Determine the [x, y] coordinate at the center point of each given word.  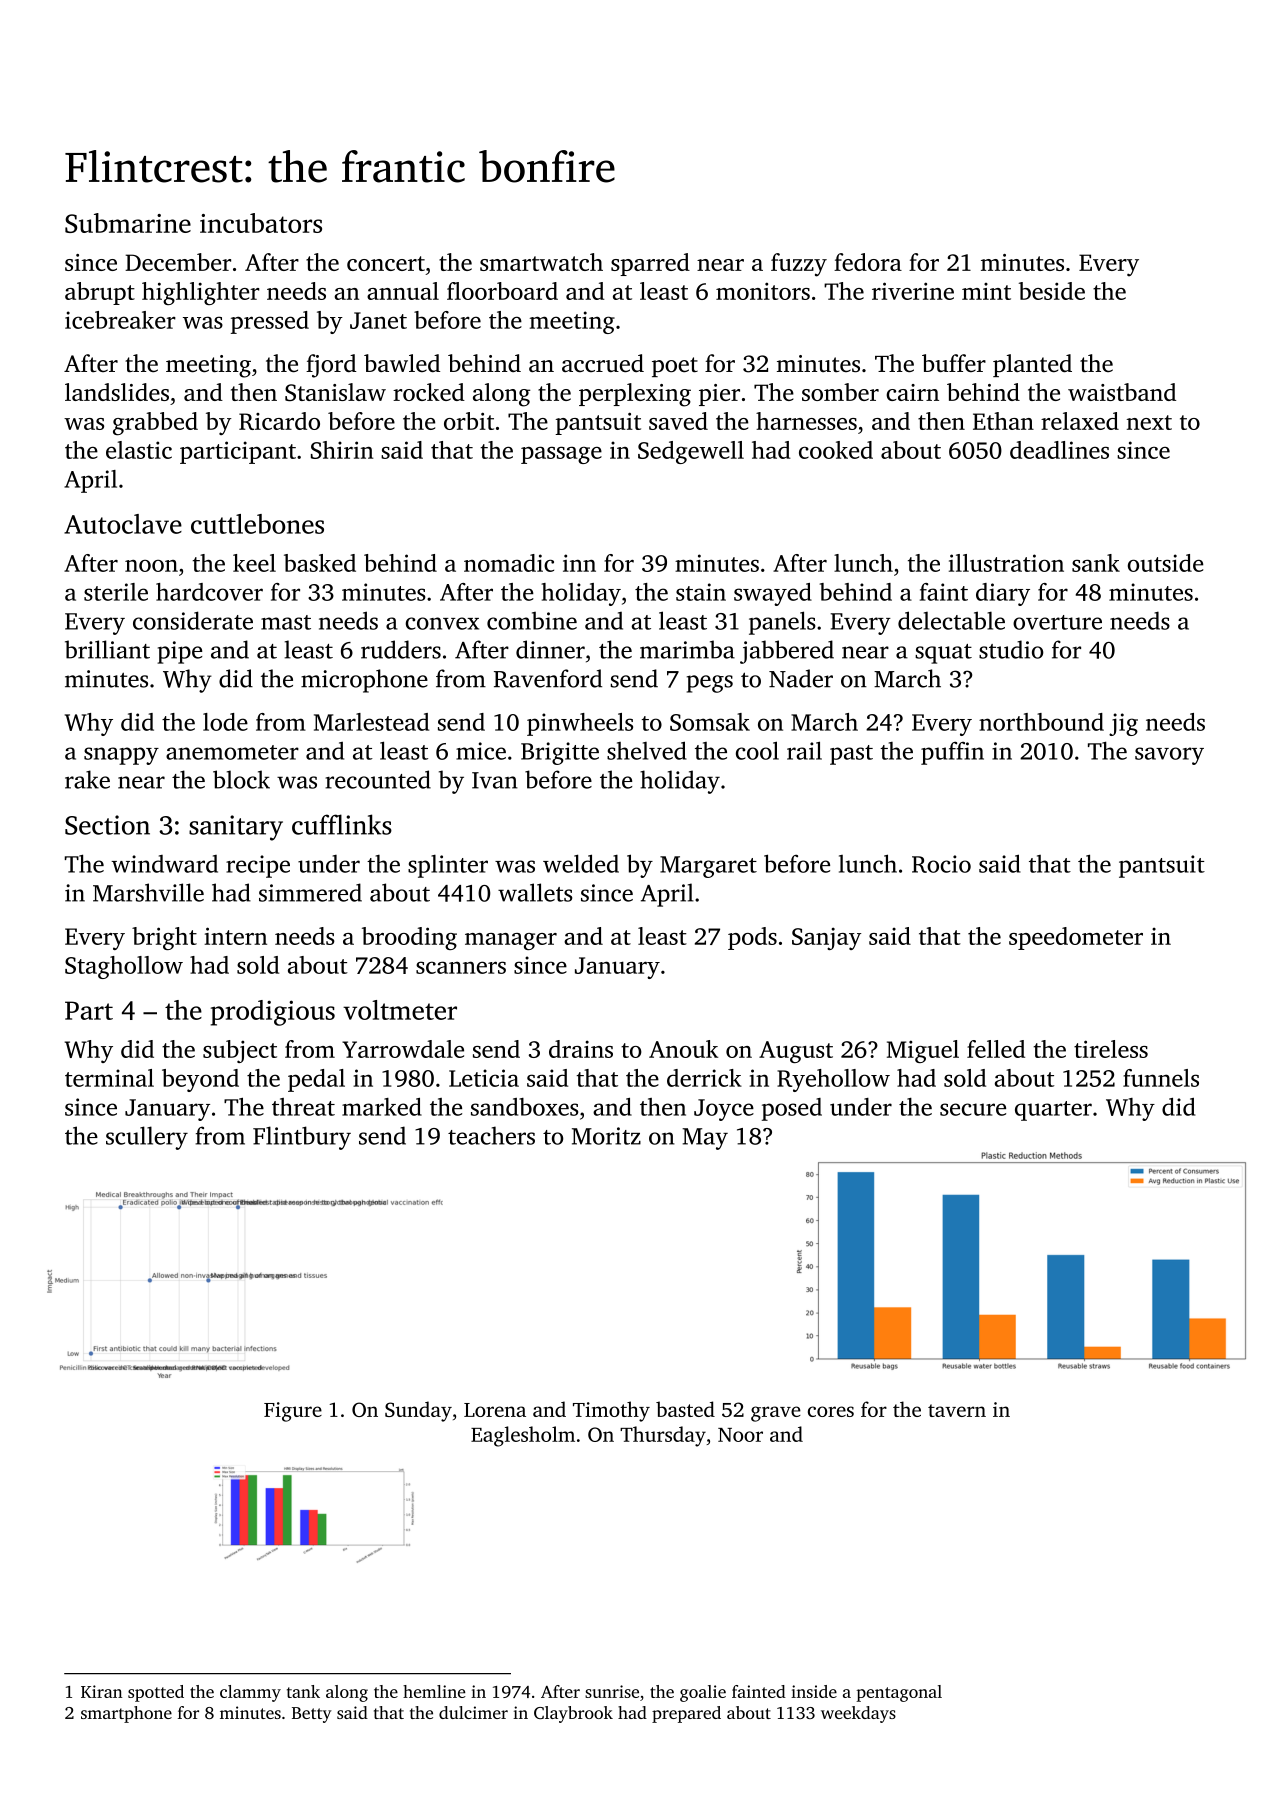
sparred [650, 264]
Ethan [1003, 421]
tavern [957, 1410]
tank [303, 1691]
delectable [951, 620]
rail [804, 750]
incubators [261, 223]
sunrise [612, 1691]
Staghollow [124, 967]
